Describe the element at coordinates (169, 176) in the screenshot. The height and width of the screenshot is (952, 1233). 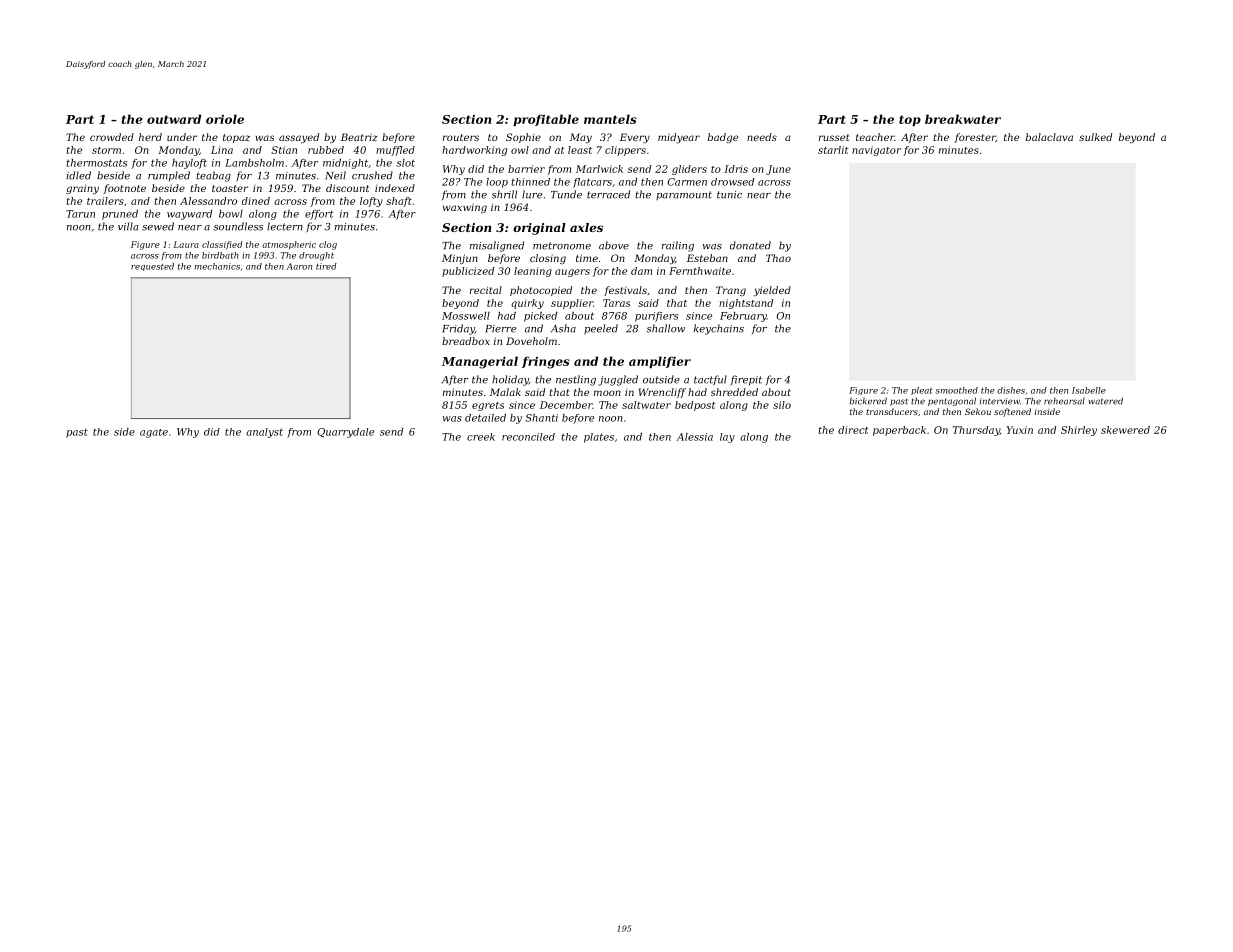
I see `rumpled` at that location.
